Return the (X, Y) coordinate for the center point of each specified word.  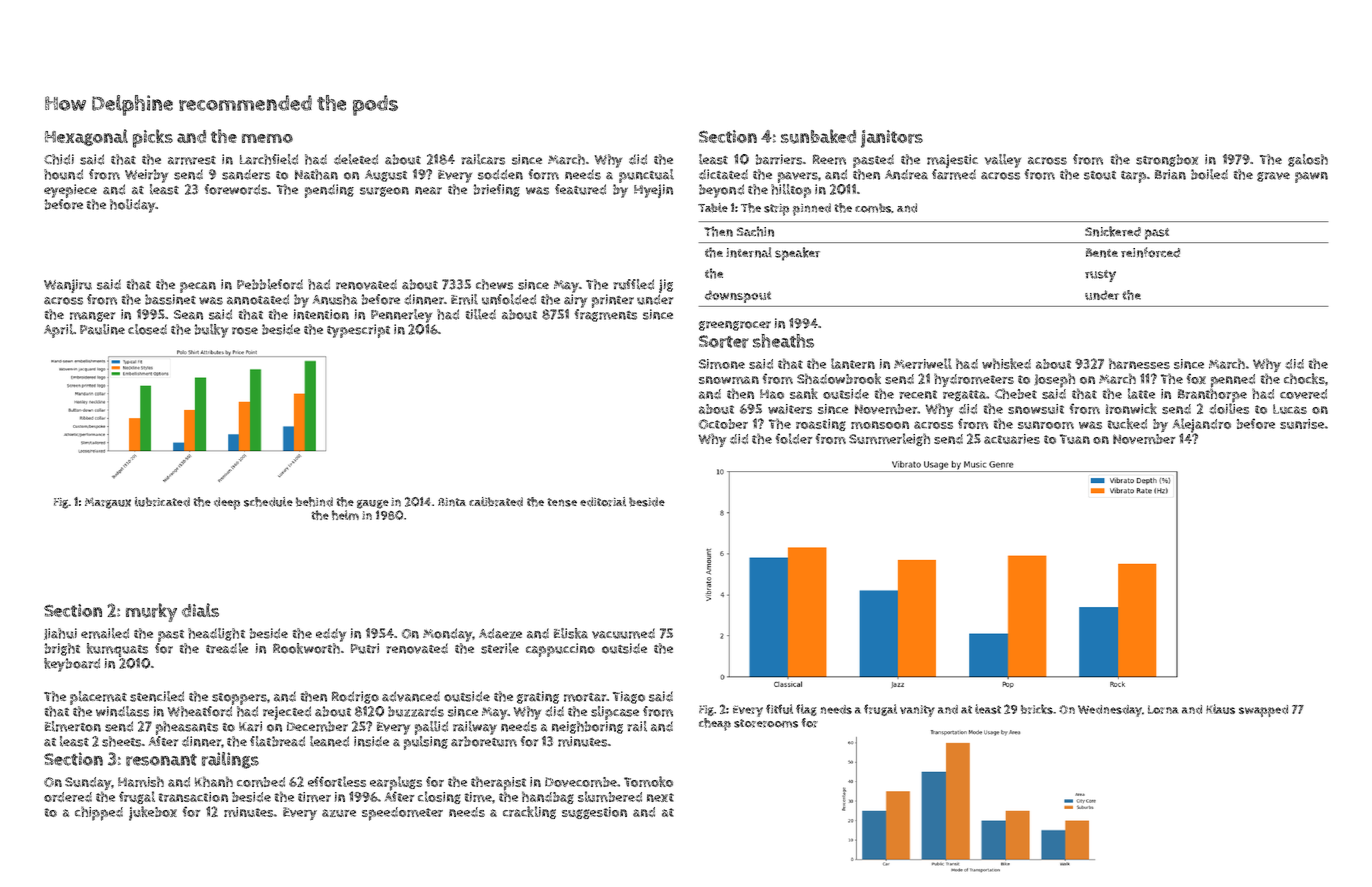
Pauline (102, 329)
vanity (917, 711)
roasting (821, 425)
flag (806, 710)
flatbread (277, 741)
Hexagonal (86, 137)
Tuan (1075, 439)
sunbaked (818, 136)
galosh (1308, 160)
